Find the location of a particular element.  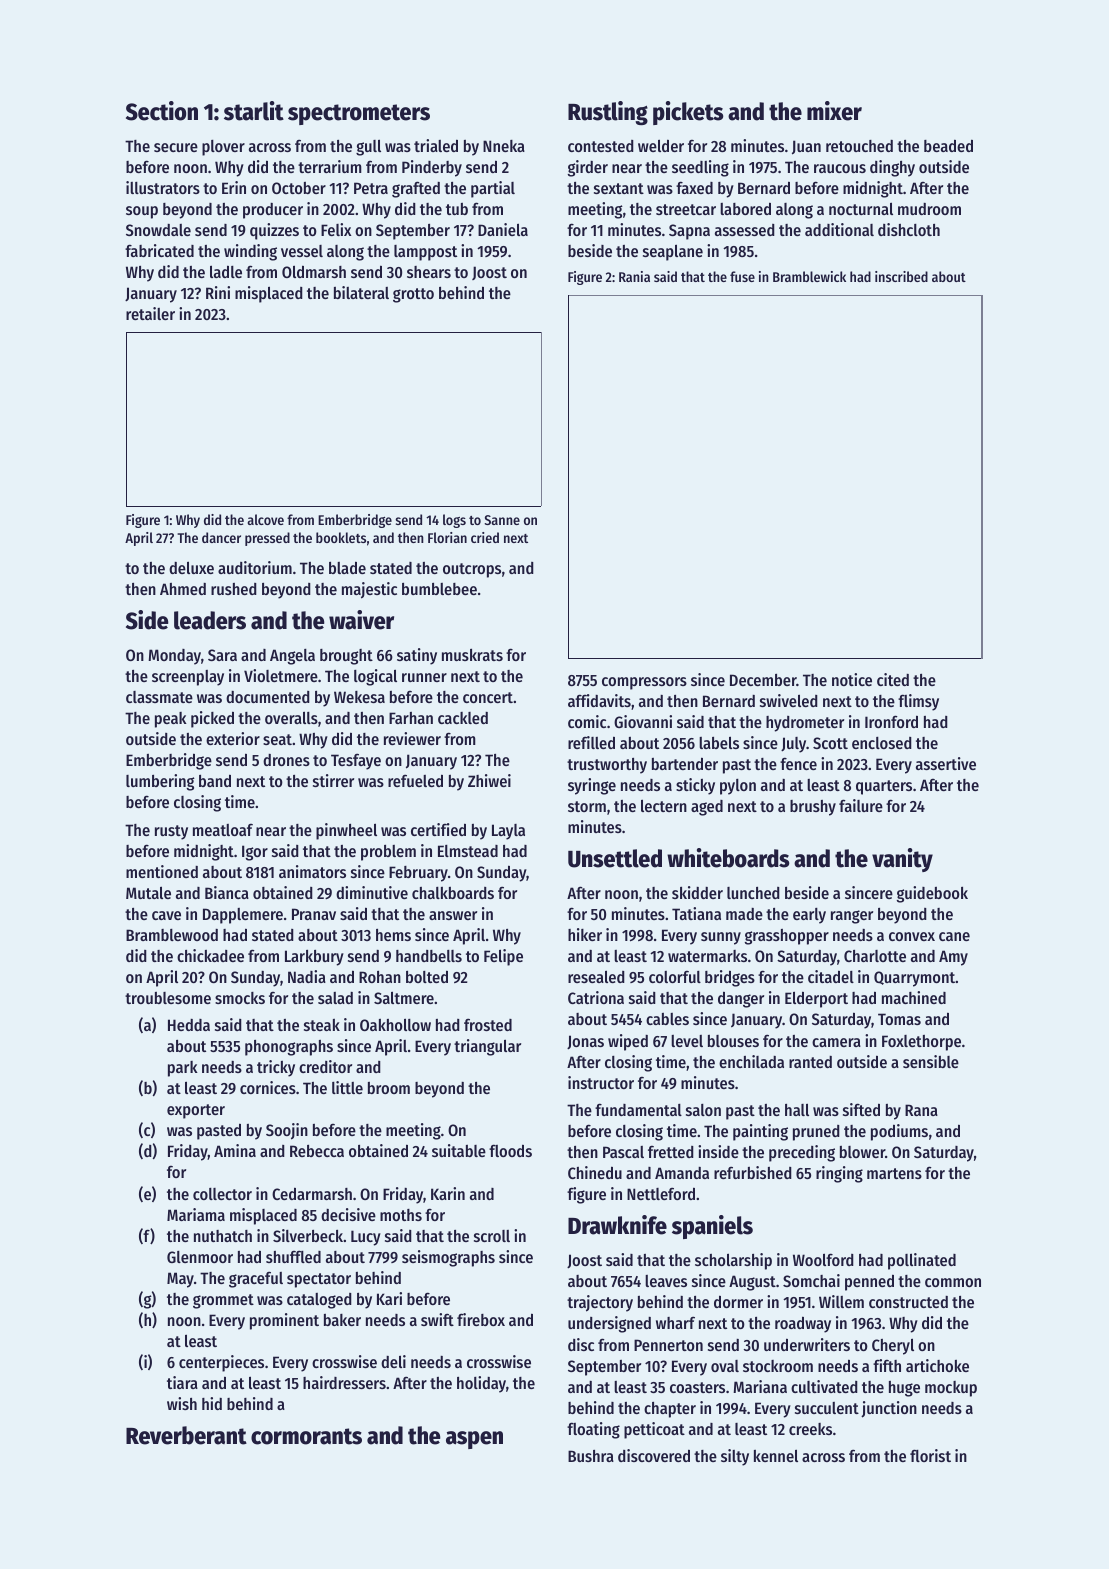

Rustling is located at coordinates (608, 113).
